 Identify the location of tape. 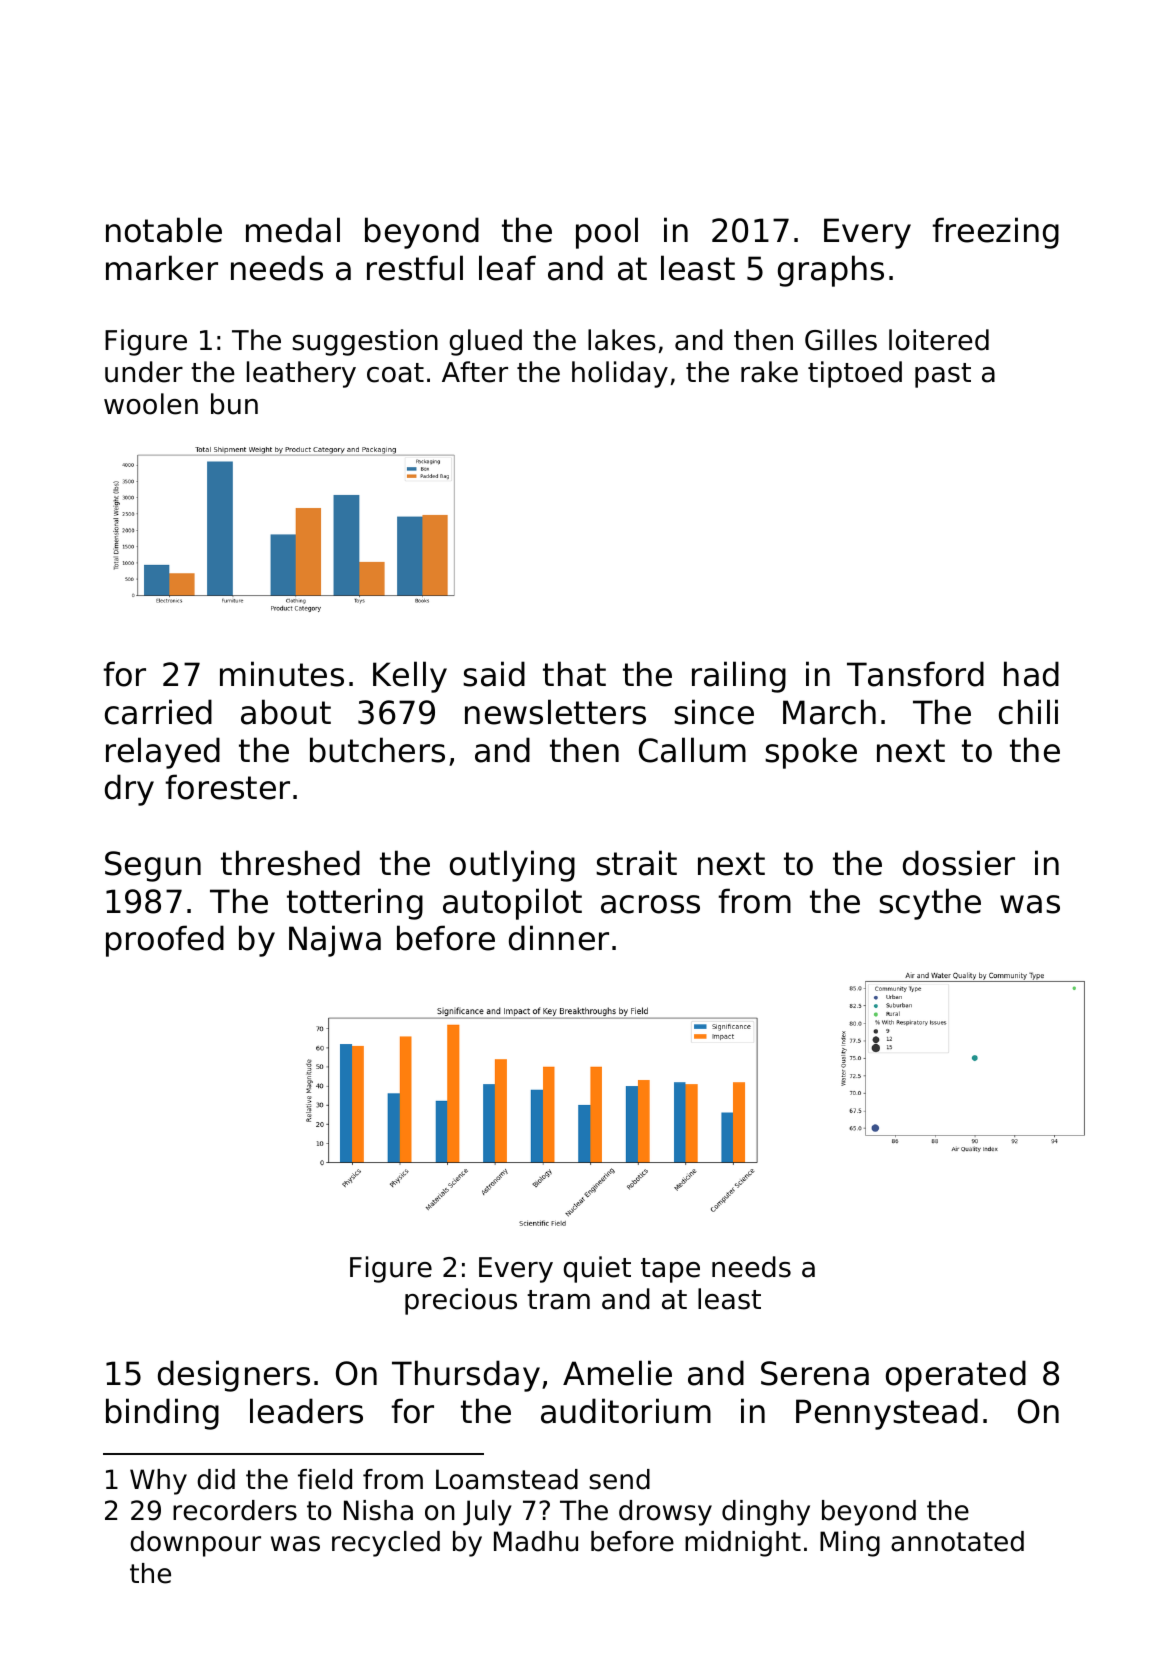
(670, 1270).
